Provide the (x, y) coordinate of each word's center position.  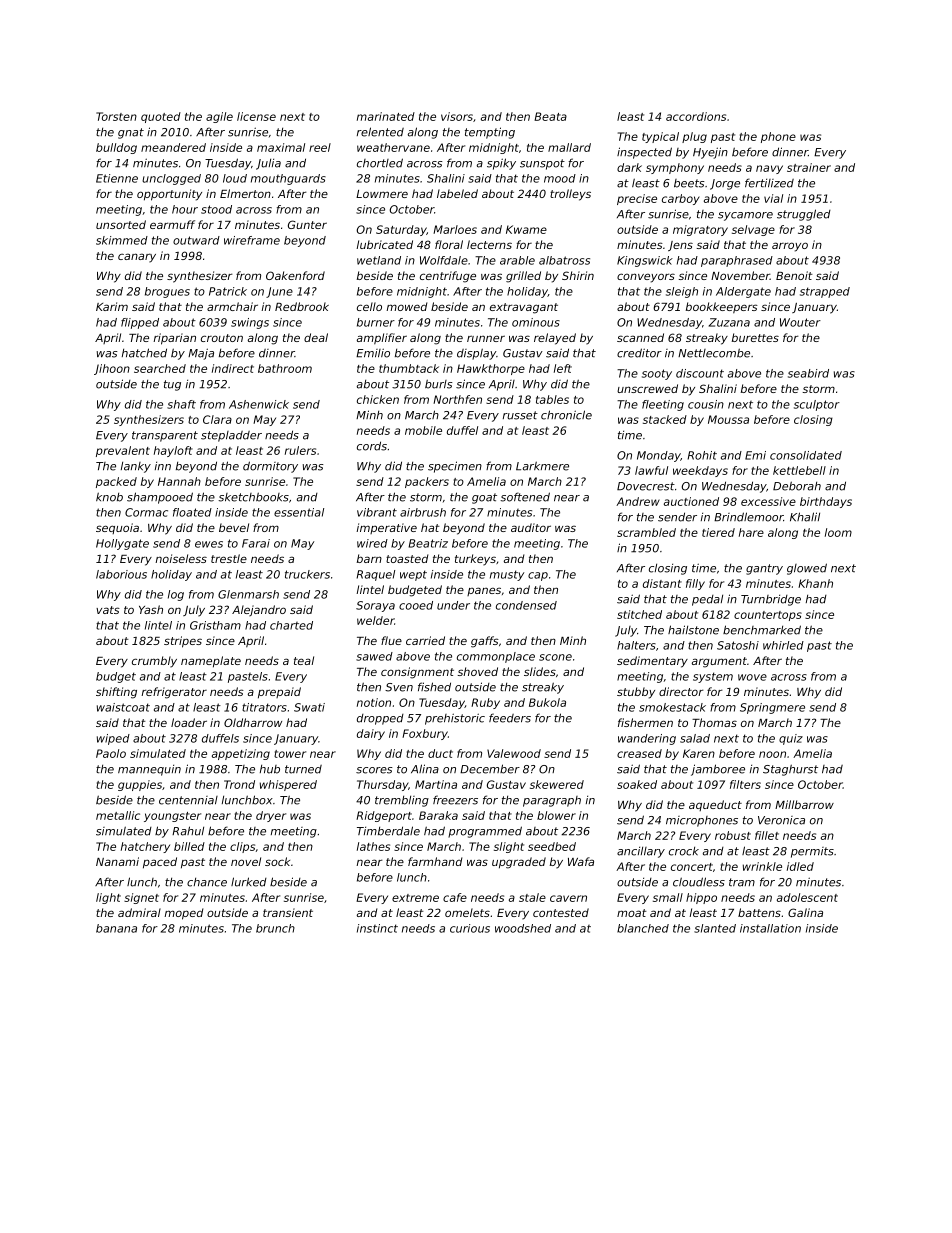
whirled (783, 645)
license (256, 116)
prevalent (123, 451)
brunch (275, 928)
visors (457, 116)
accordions (696, 116)
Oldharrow (253, 722)
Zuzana (729, 322)
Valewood (514, 753)
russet (520, 415)
